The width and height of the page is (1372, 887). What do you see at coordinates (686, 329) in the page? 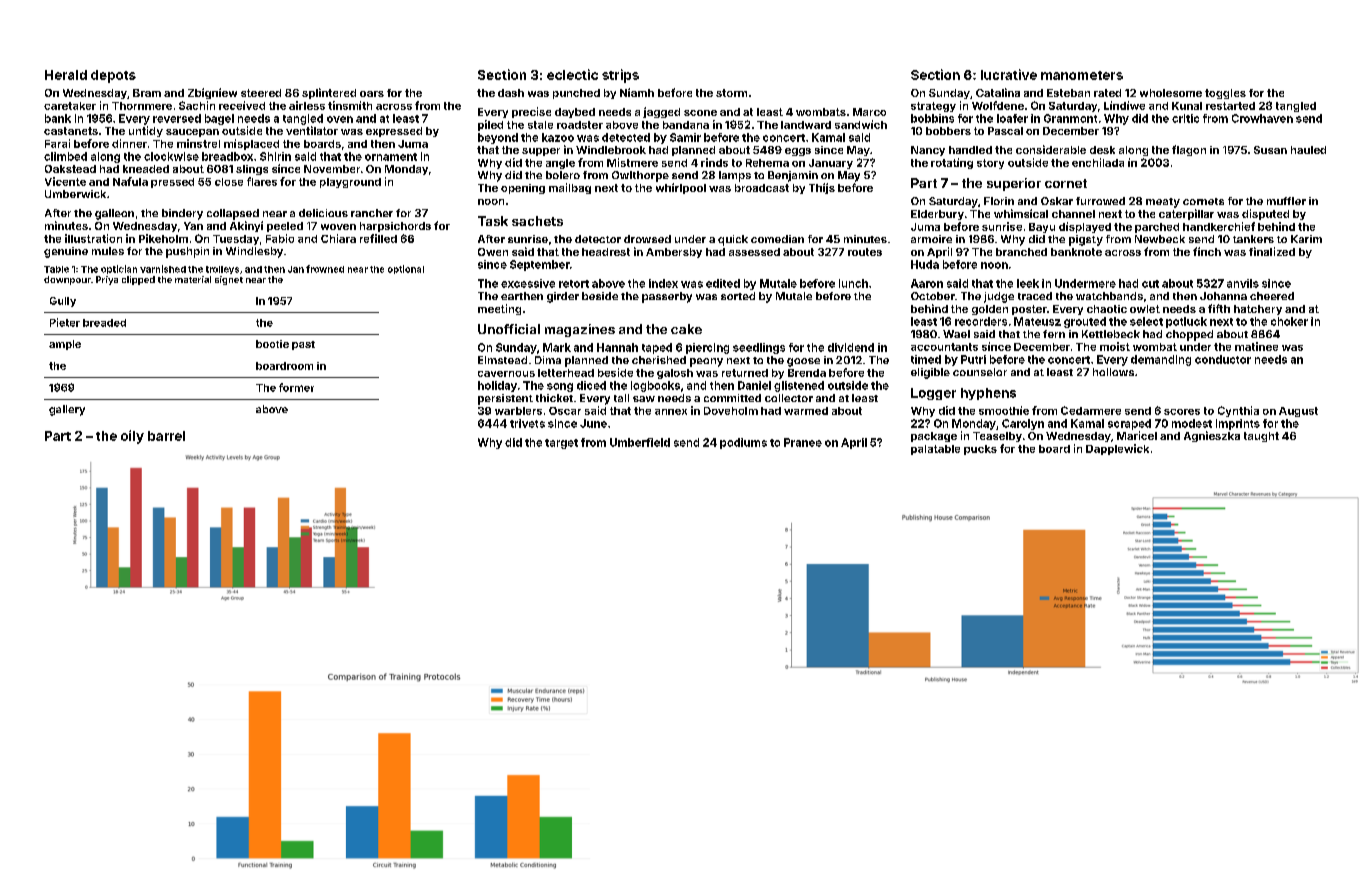
I see `cake` at bounding box center [686, 329].
